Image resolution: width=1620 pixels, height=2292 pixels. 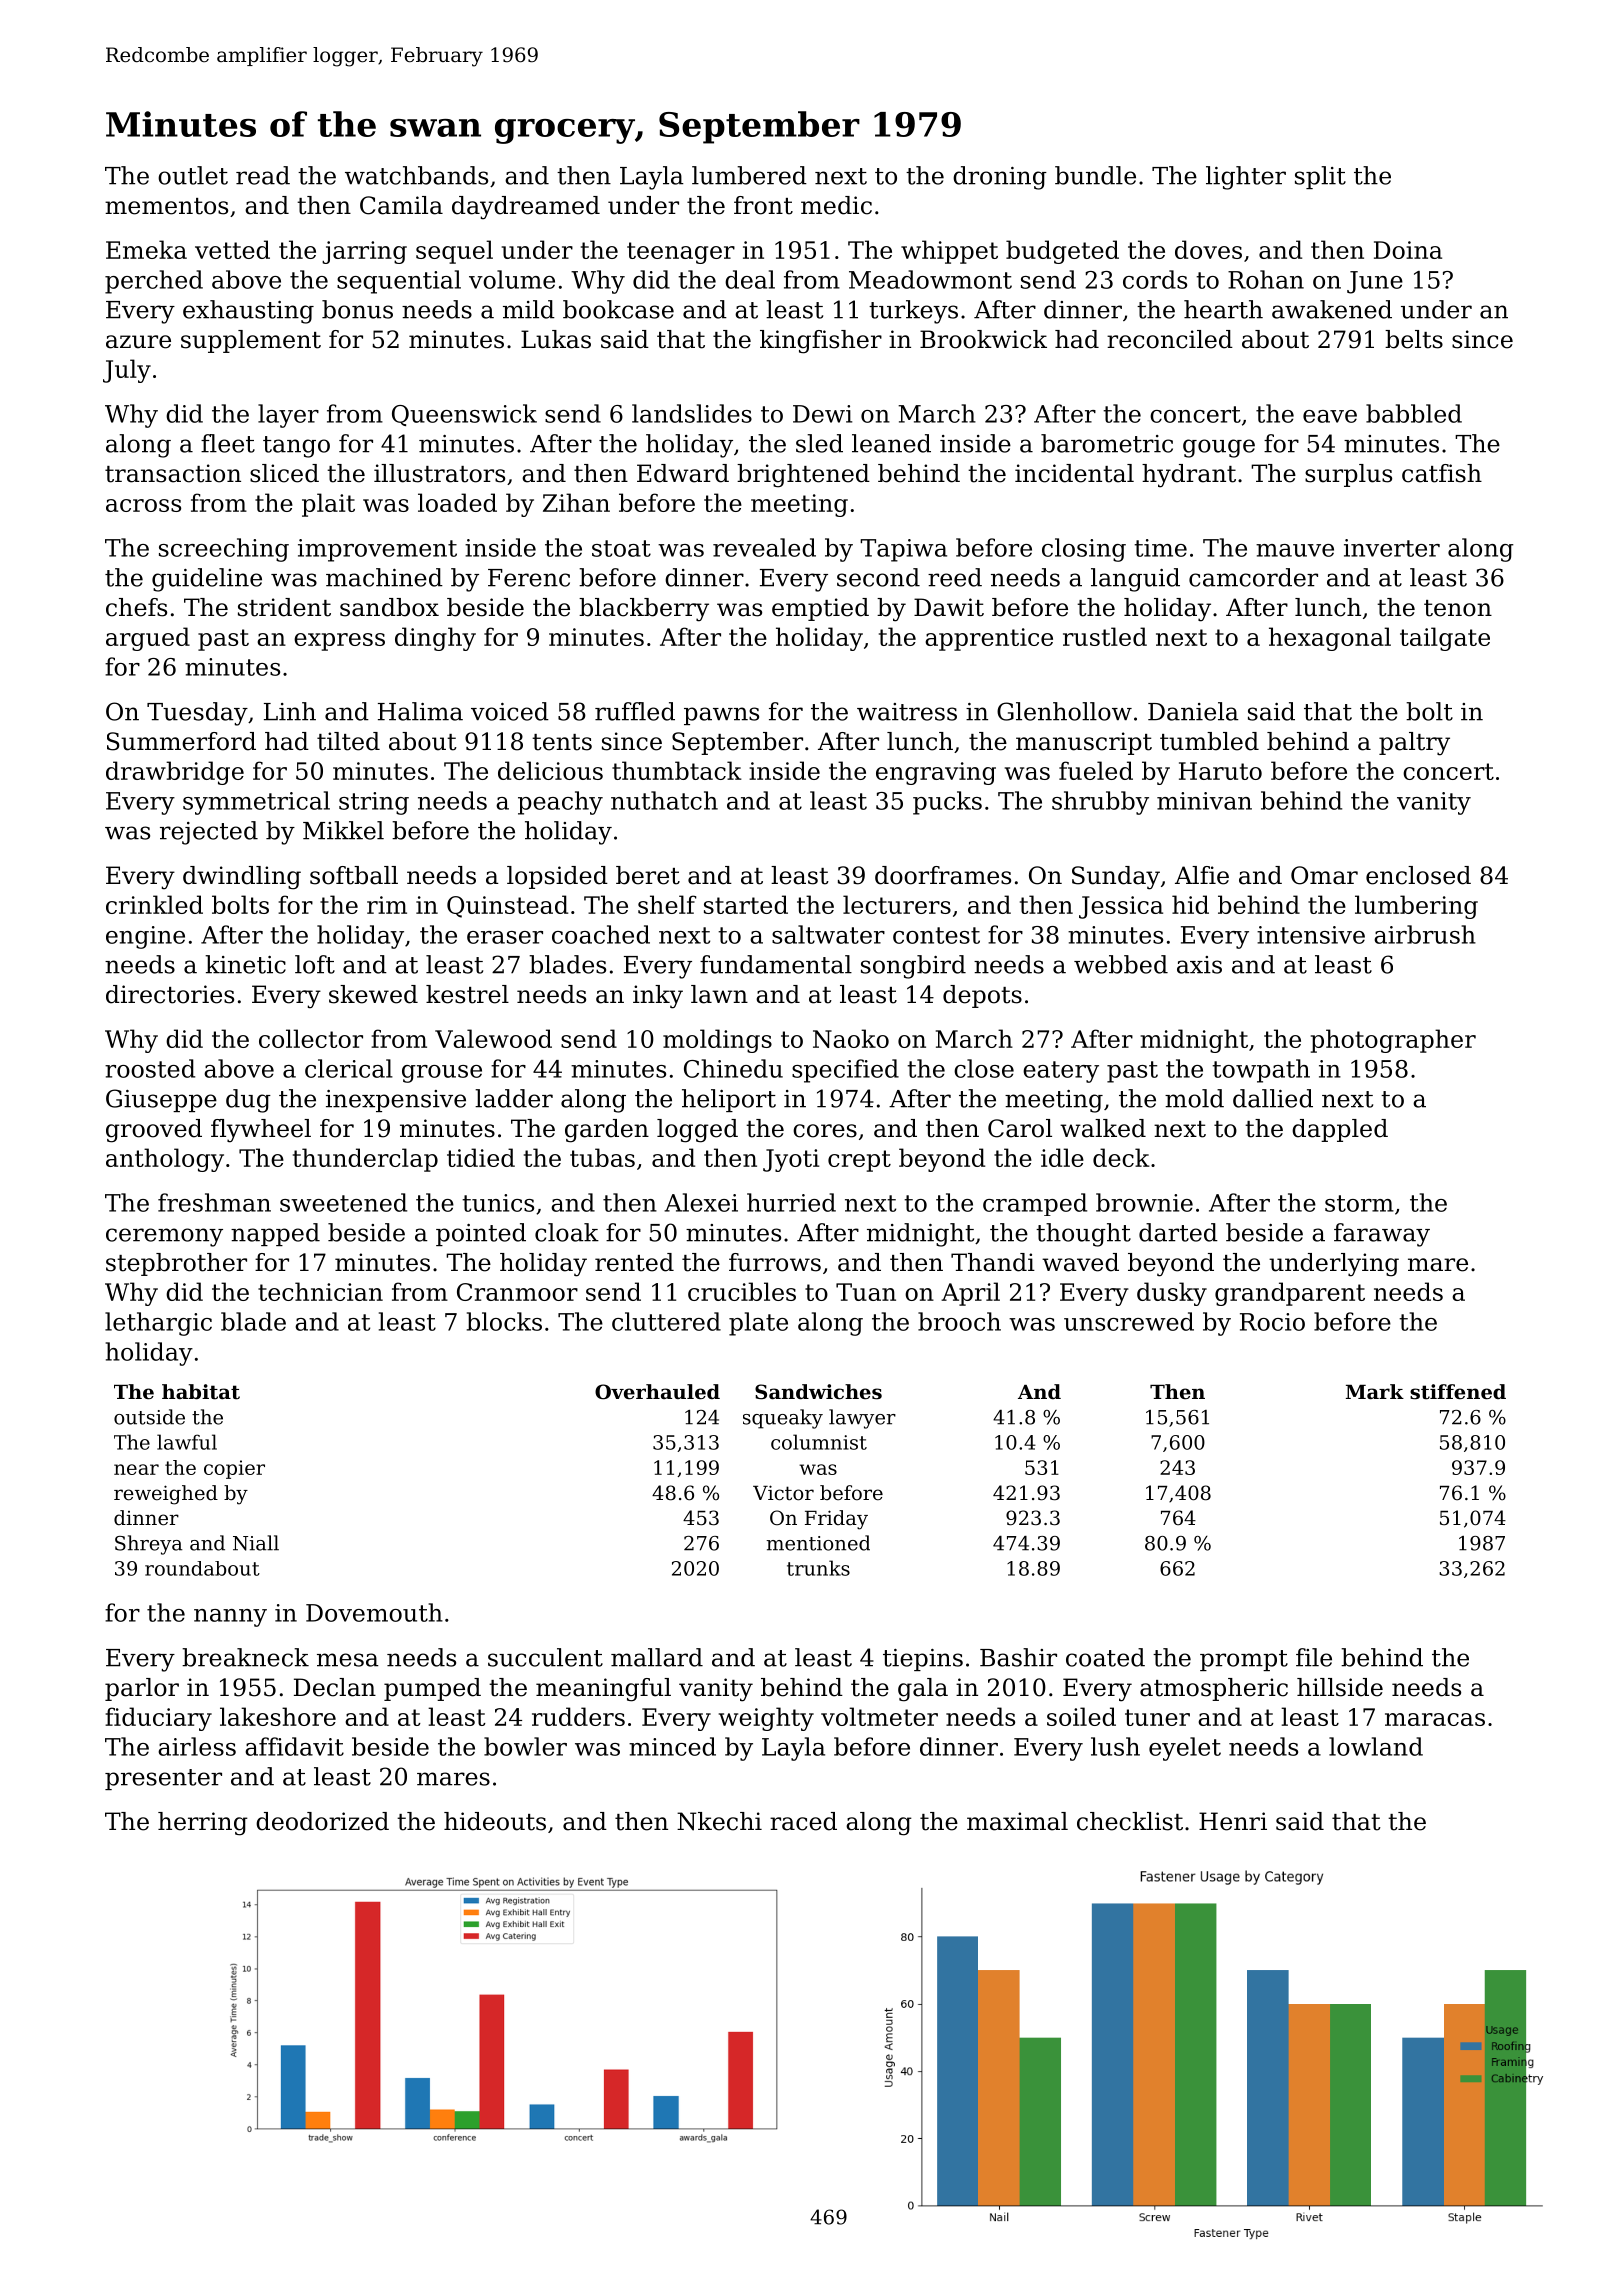 What do you see at coordinates (284, 473) in the image?
I see `sliced` at bounding box center [284, 473].
